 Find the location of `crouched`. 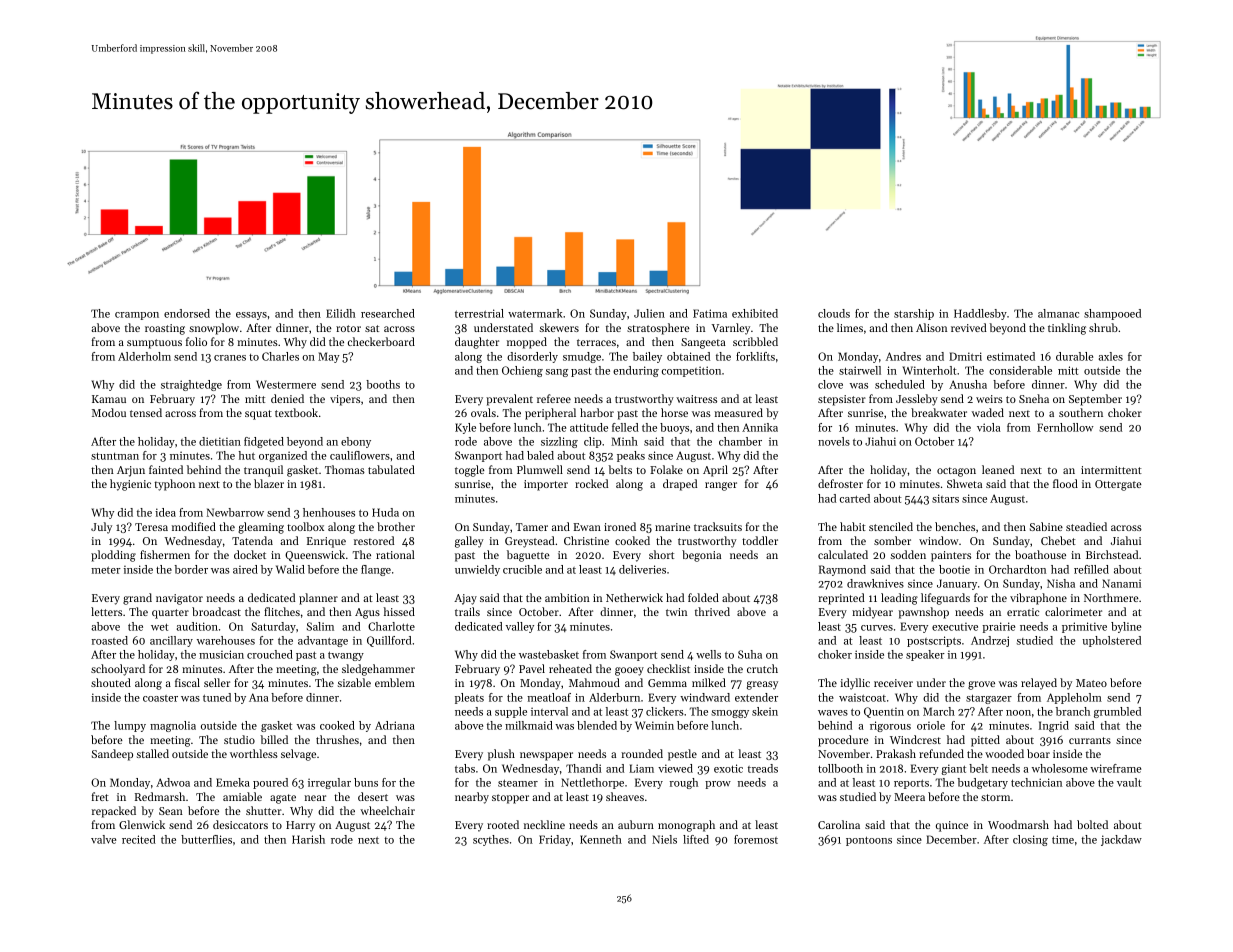

crouched is located at coordinates (270, 654).
